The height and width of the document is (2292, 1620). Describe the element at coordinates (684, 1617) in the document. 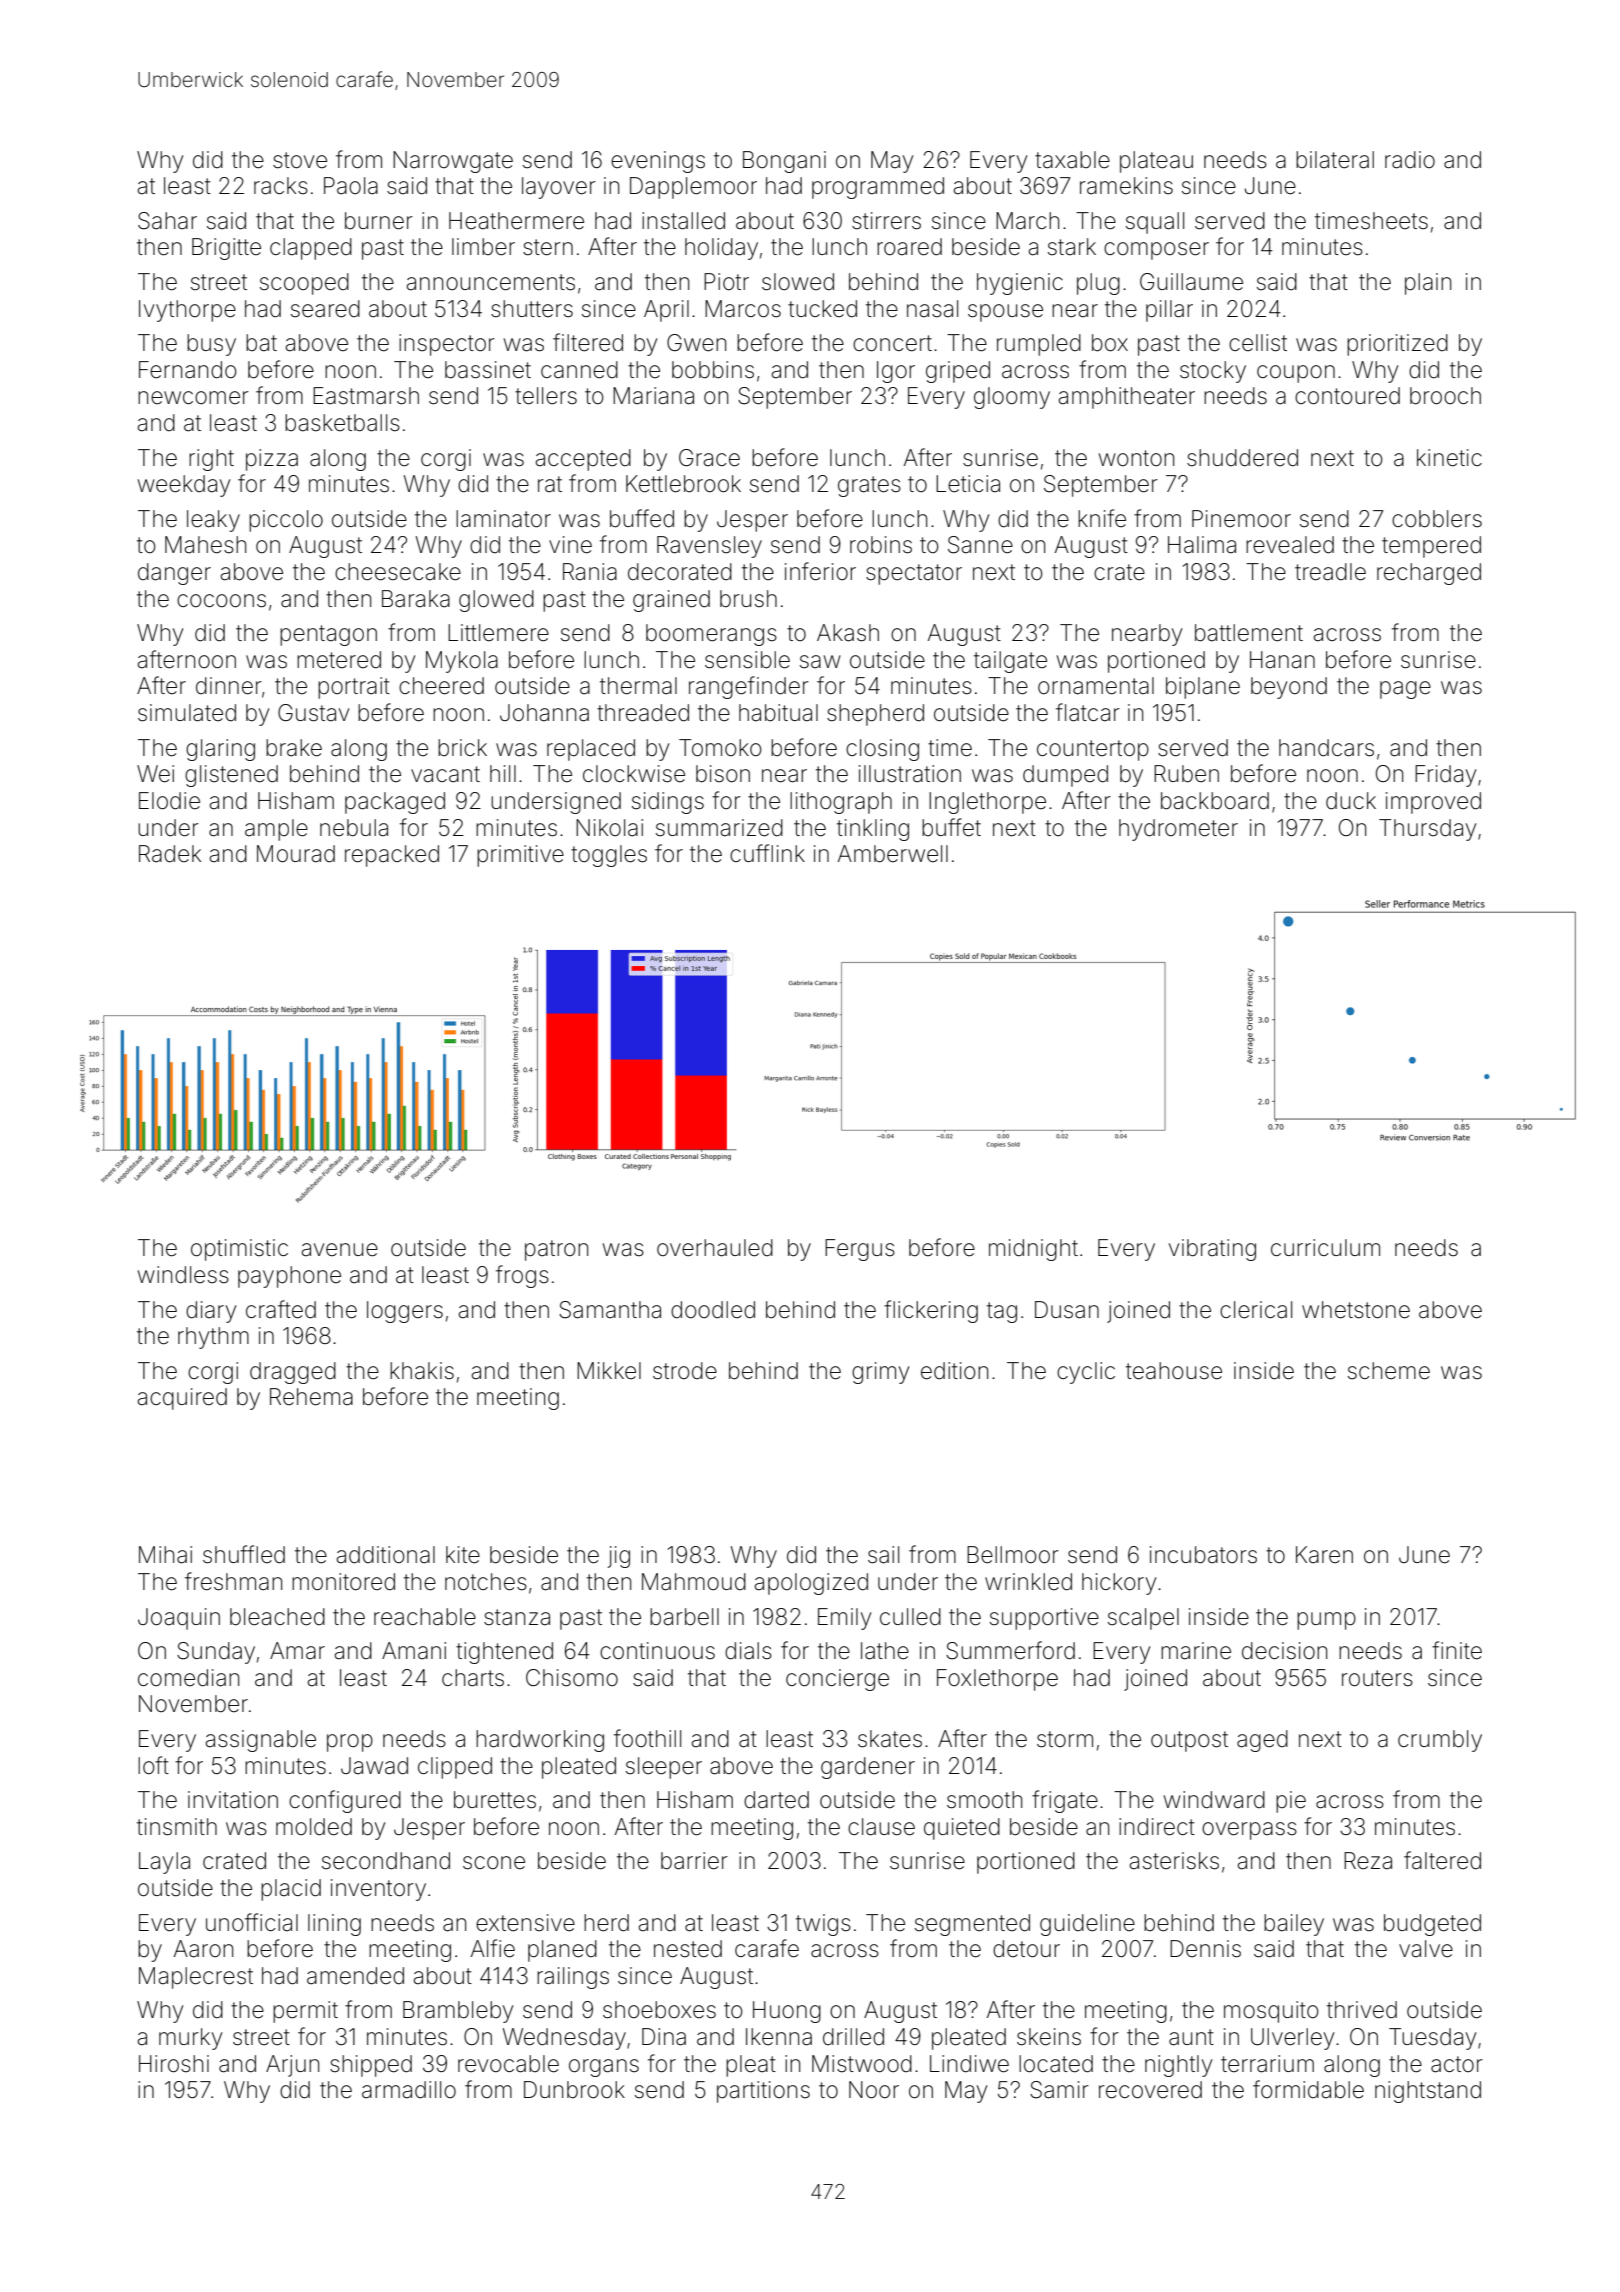

I see `barbell` at that location.
